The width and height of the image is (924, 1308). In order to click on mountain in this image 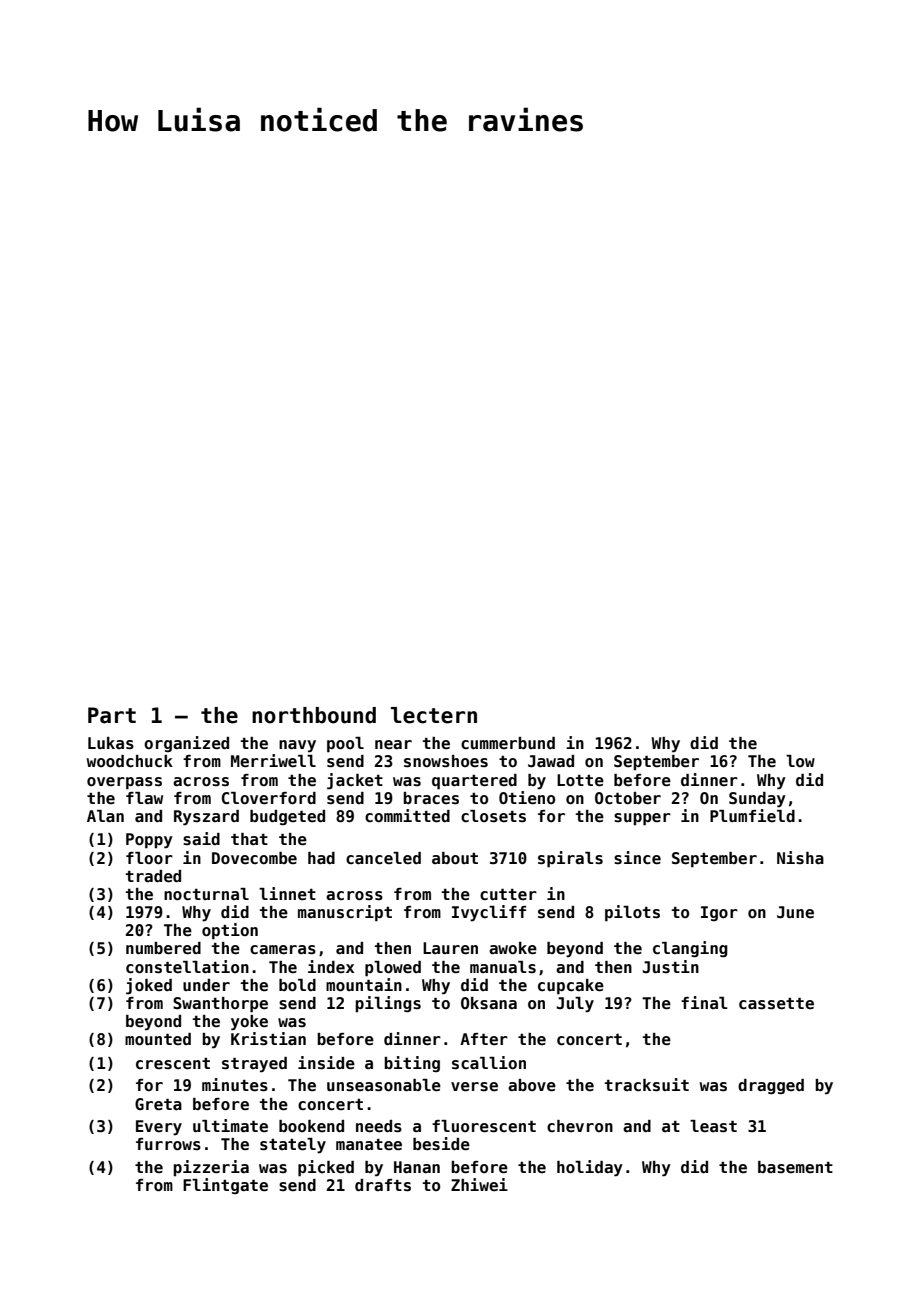, I will do `click(364, 985)`.
